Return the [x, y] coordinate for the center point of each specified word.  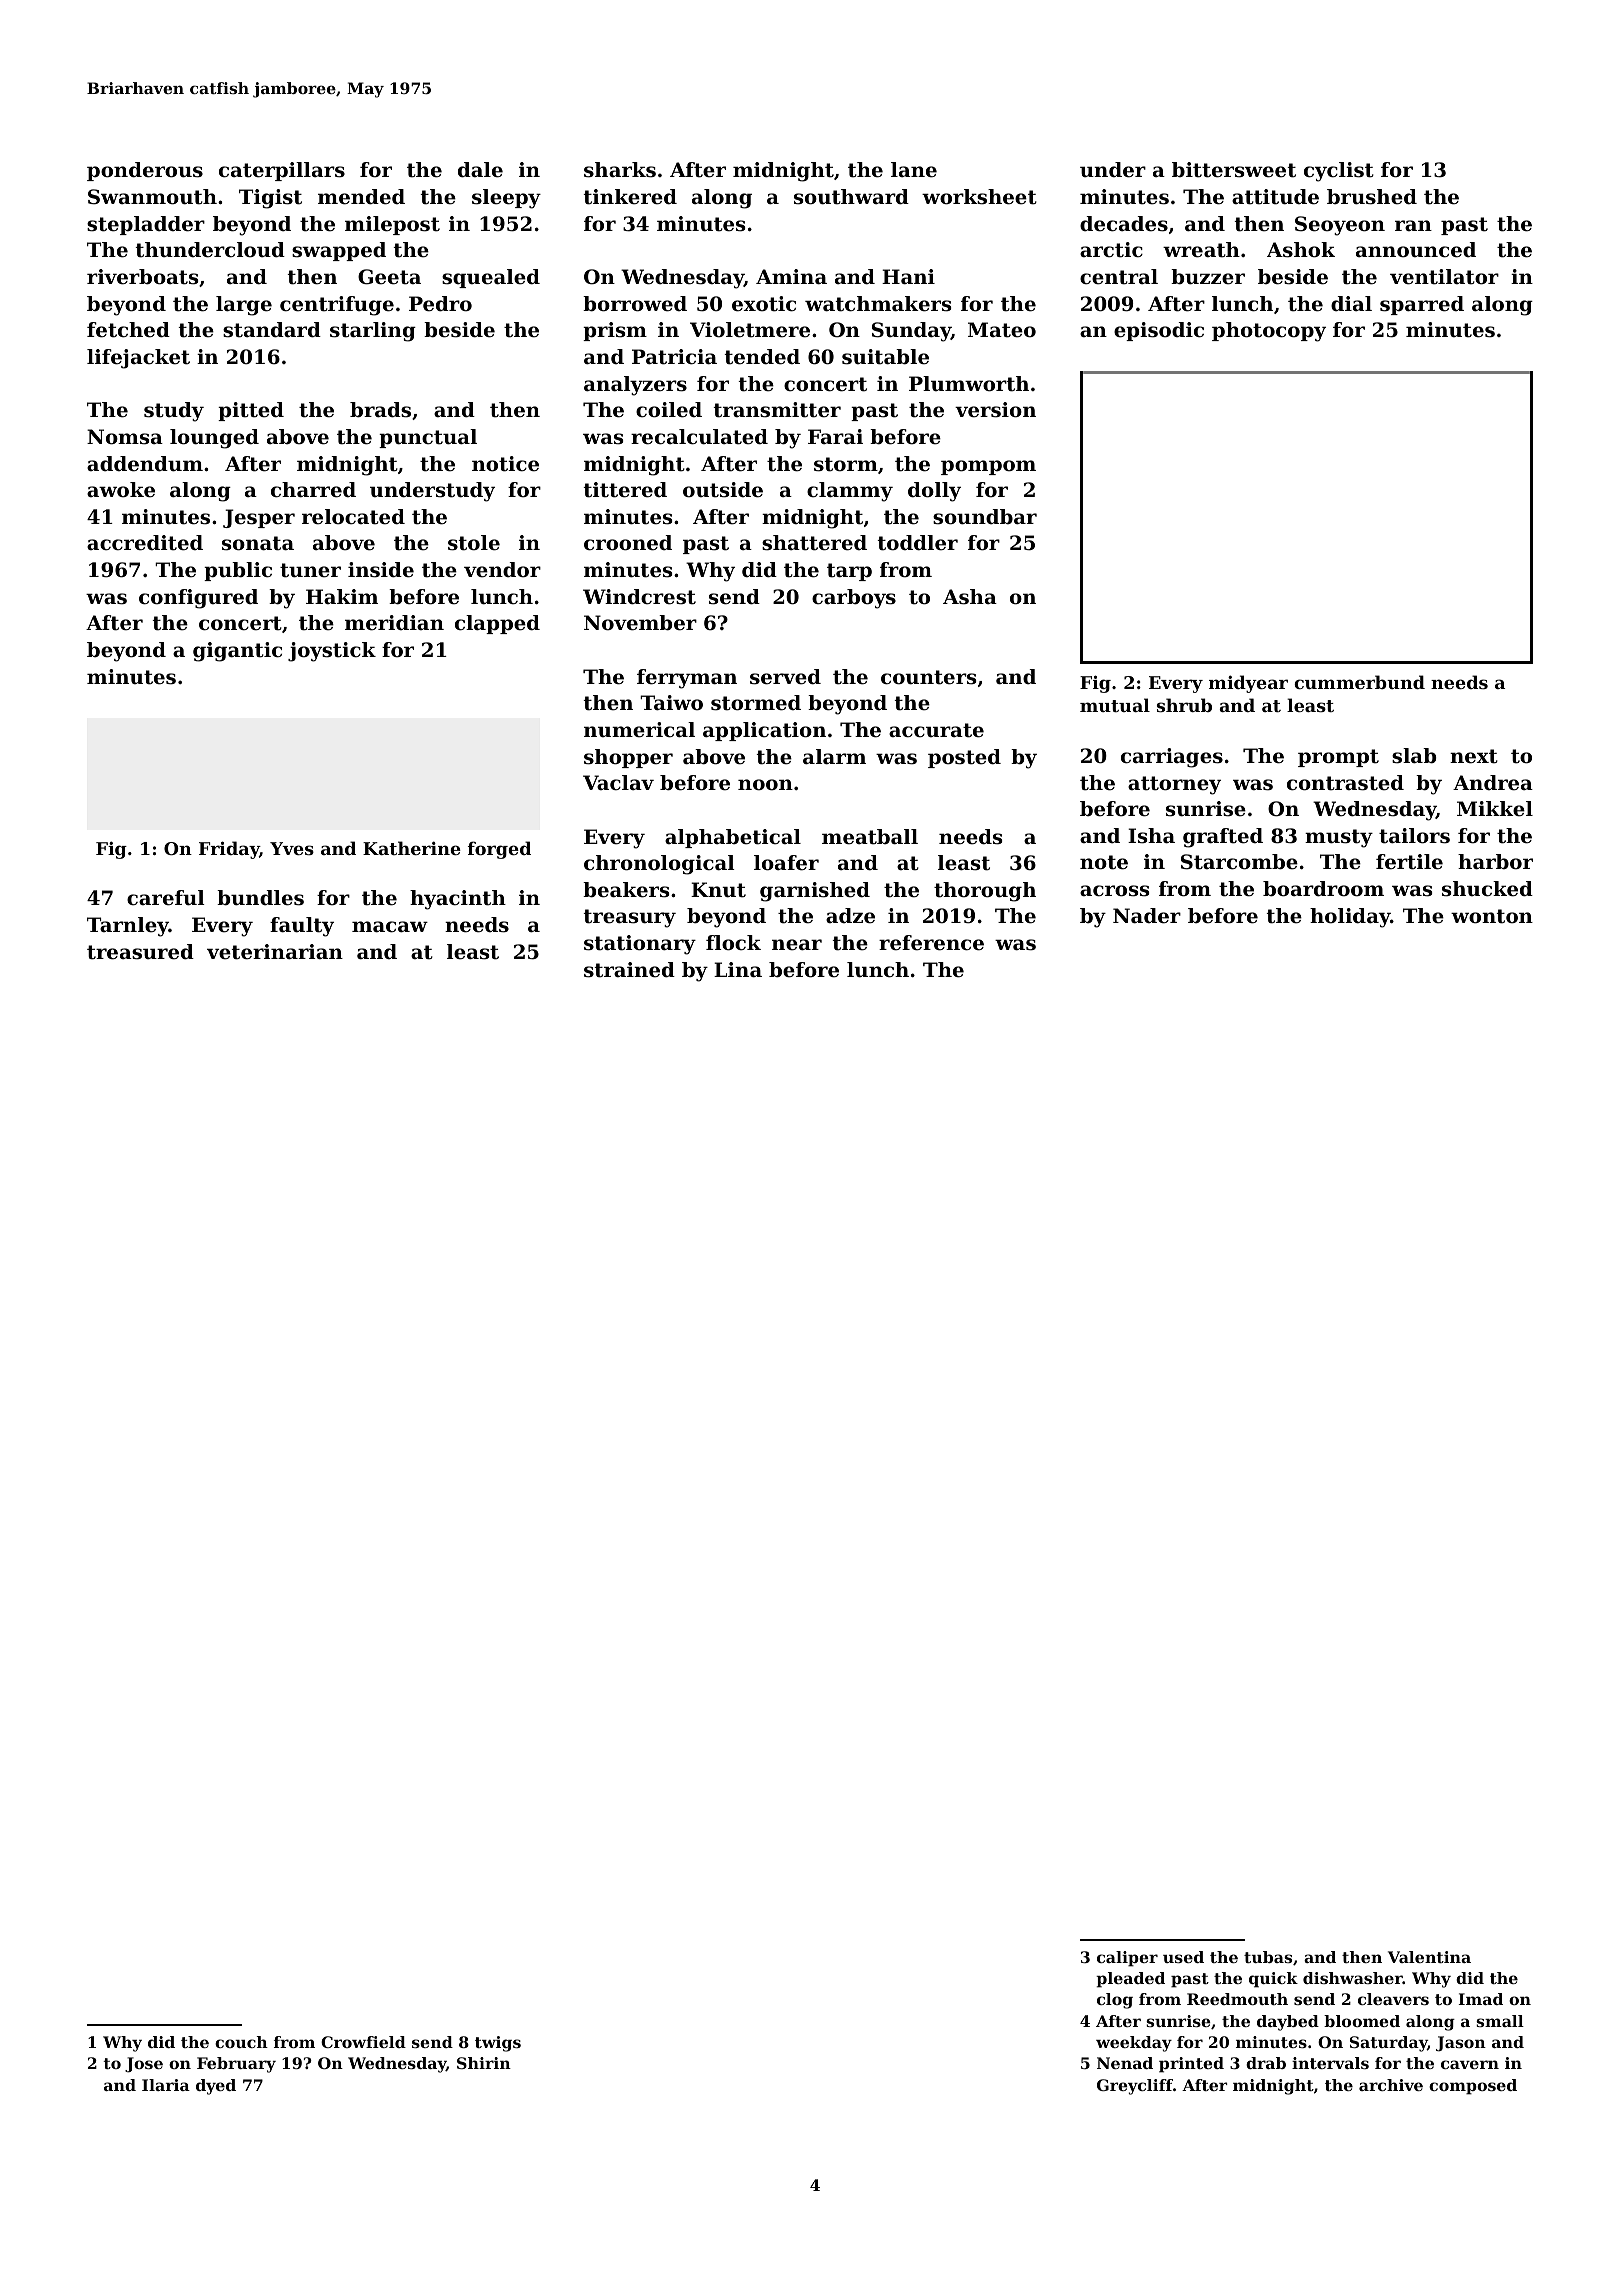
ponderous [145, 171]
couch [241, 2042]
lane [914, 170]
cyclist [1339, 172]
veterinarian [275, 952]
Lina [738, 969]
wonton [1492, 916]
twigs [498, 2044]
